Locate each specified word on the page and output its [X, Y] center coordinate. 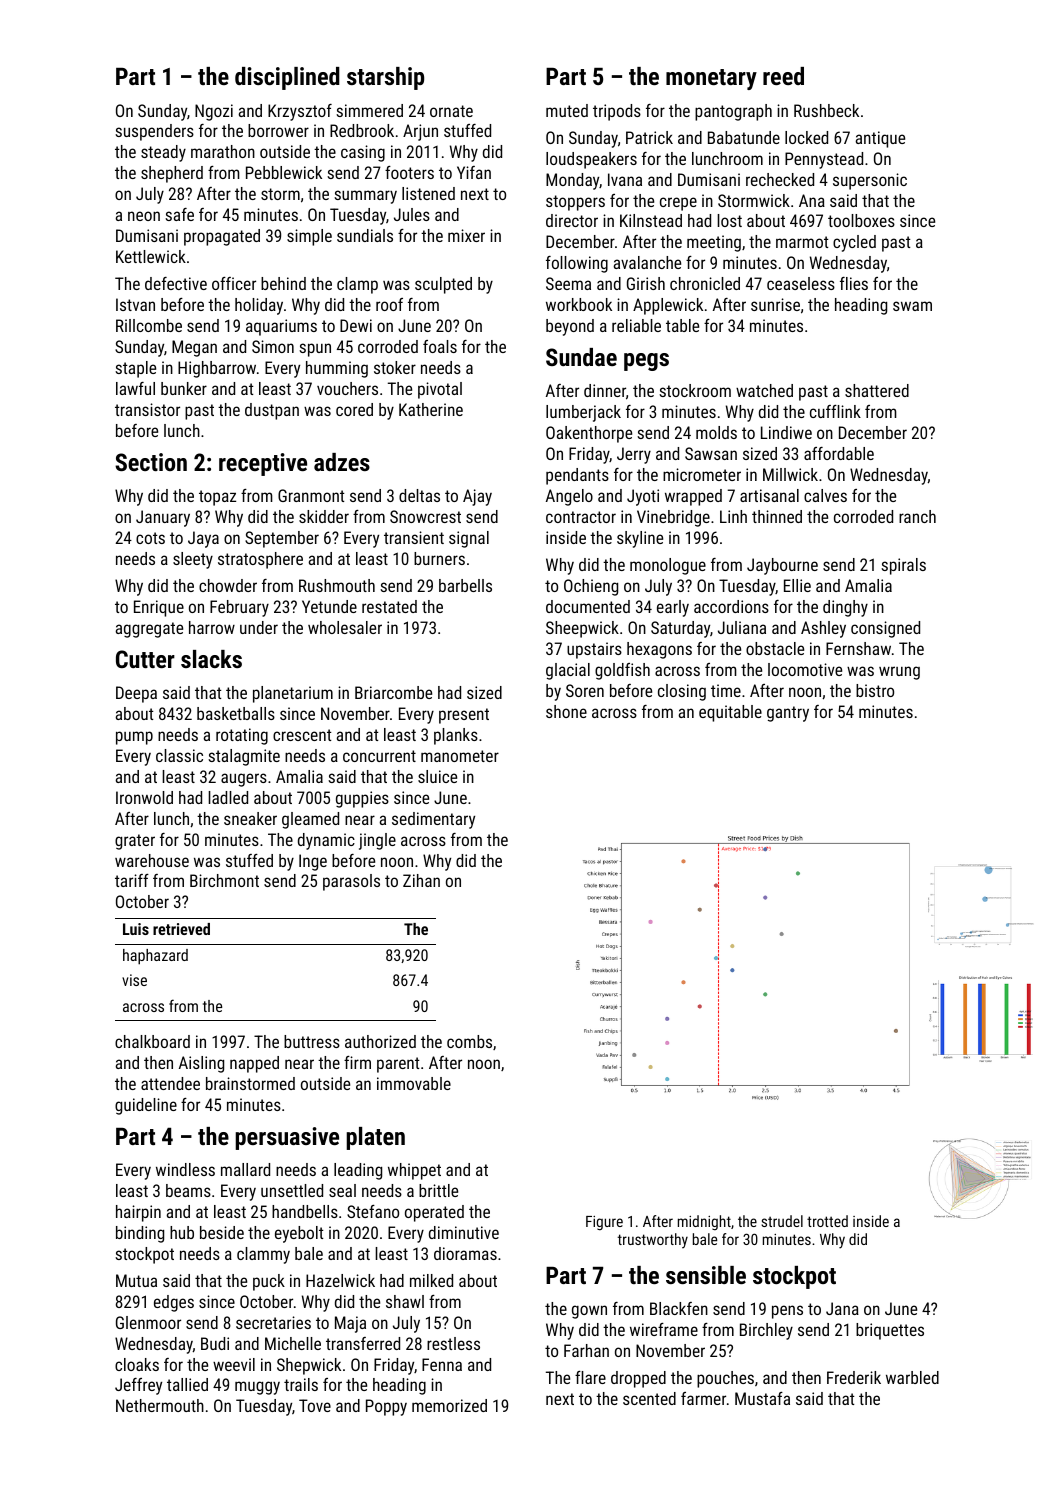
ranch [917, 516]
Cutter [145, 659]
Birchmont [224, 880]
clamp [357, 285]
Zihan [421, 880]
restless [453, 1343]
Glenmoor [148, 1322]
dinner [605, 390]
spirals [903, 566]
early [673, 608]
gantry [788, 714]
